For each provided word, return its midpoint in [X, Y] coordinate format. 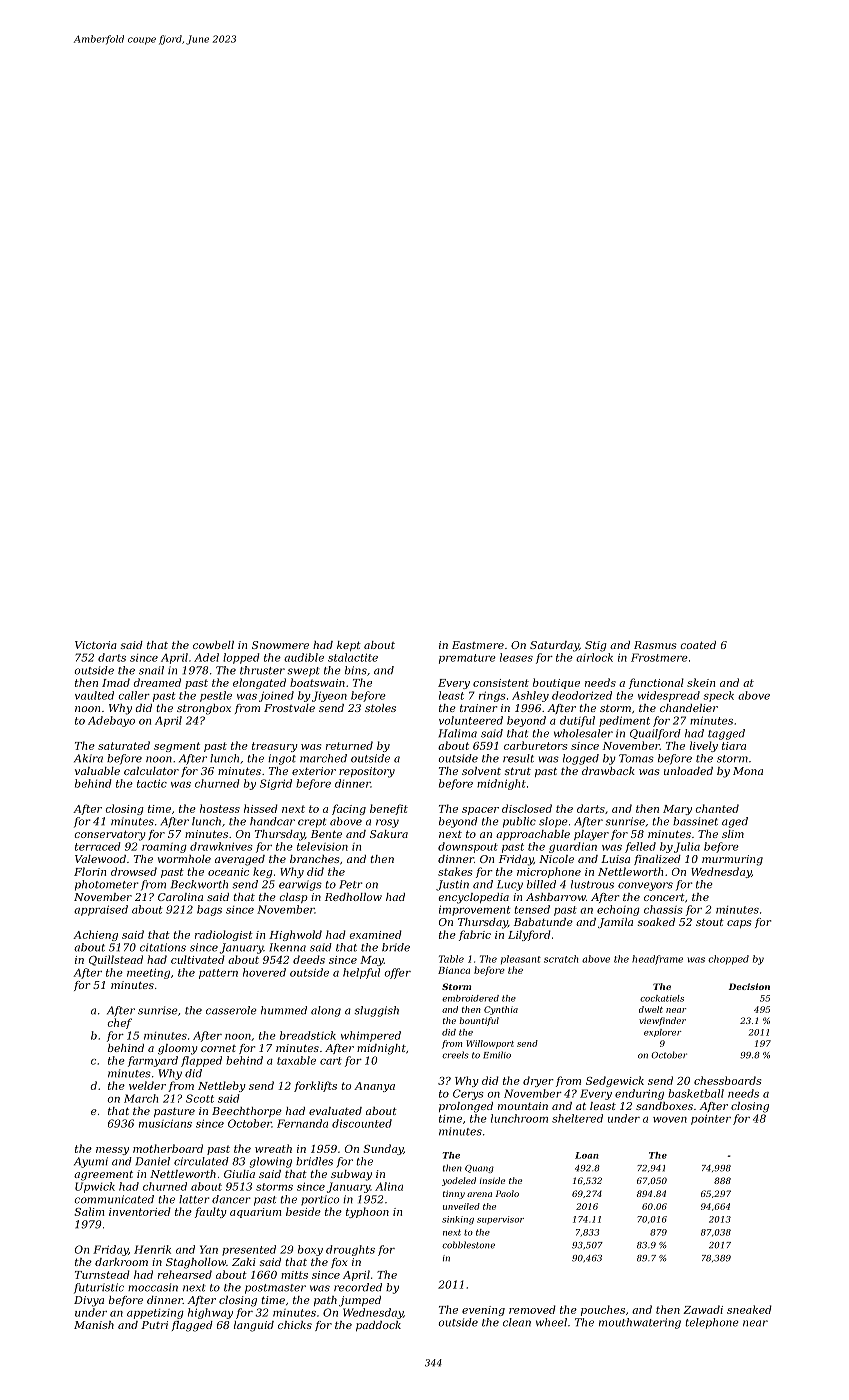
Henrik [152, 1249]
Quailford [655, 734]
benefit [389, 809]
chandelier [689, 708]
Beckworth [199, 884]
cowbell [213, 645]
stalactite [353, 657]
